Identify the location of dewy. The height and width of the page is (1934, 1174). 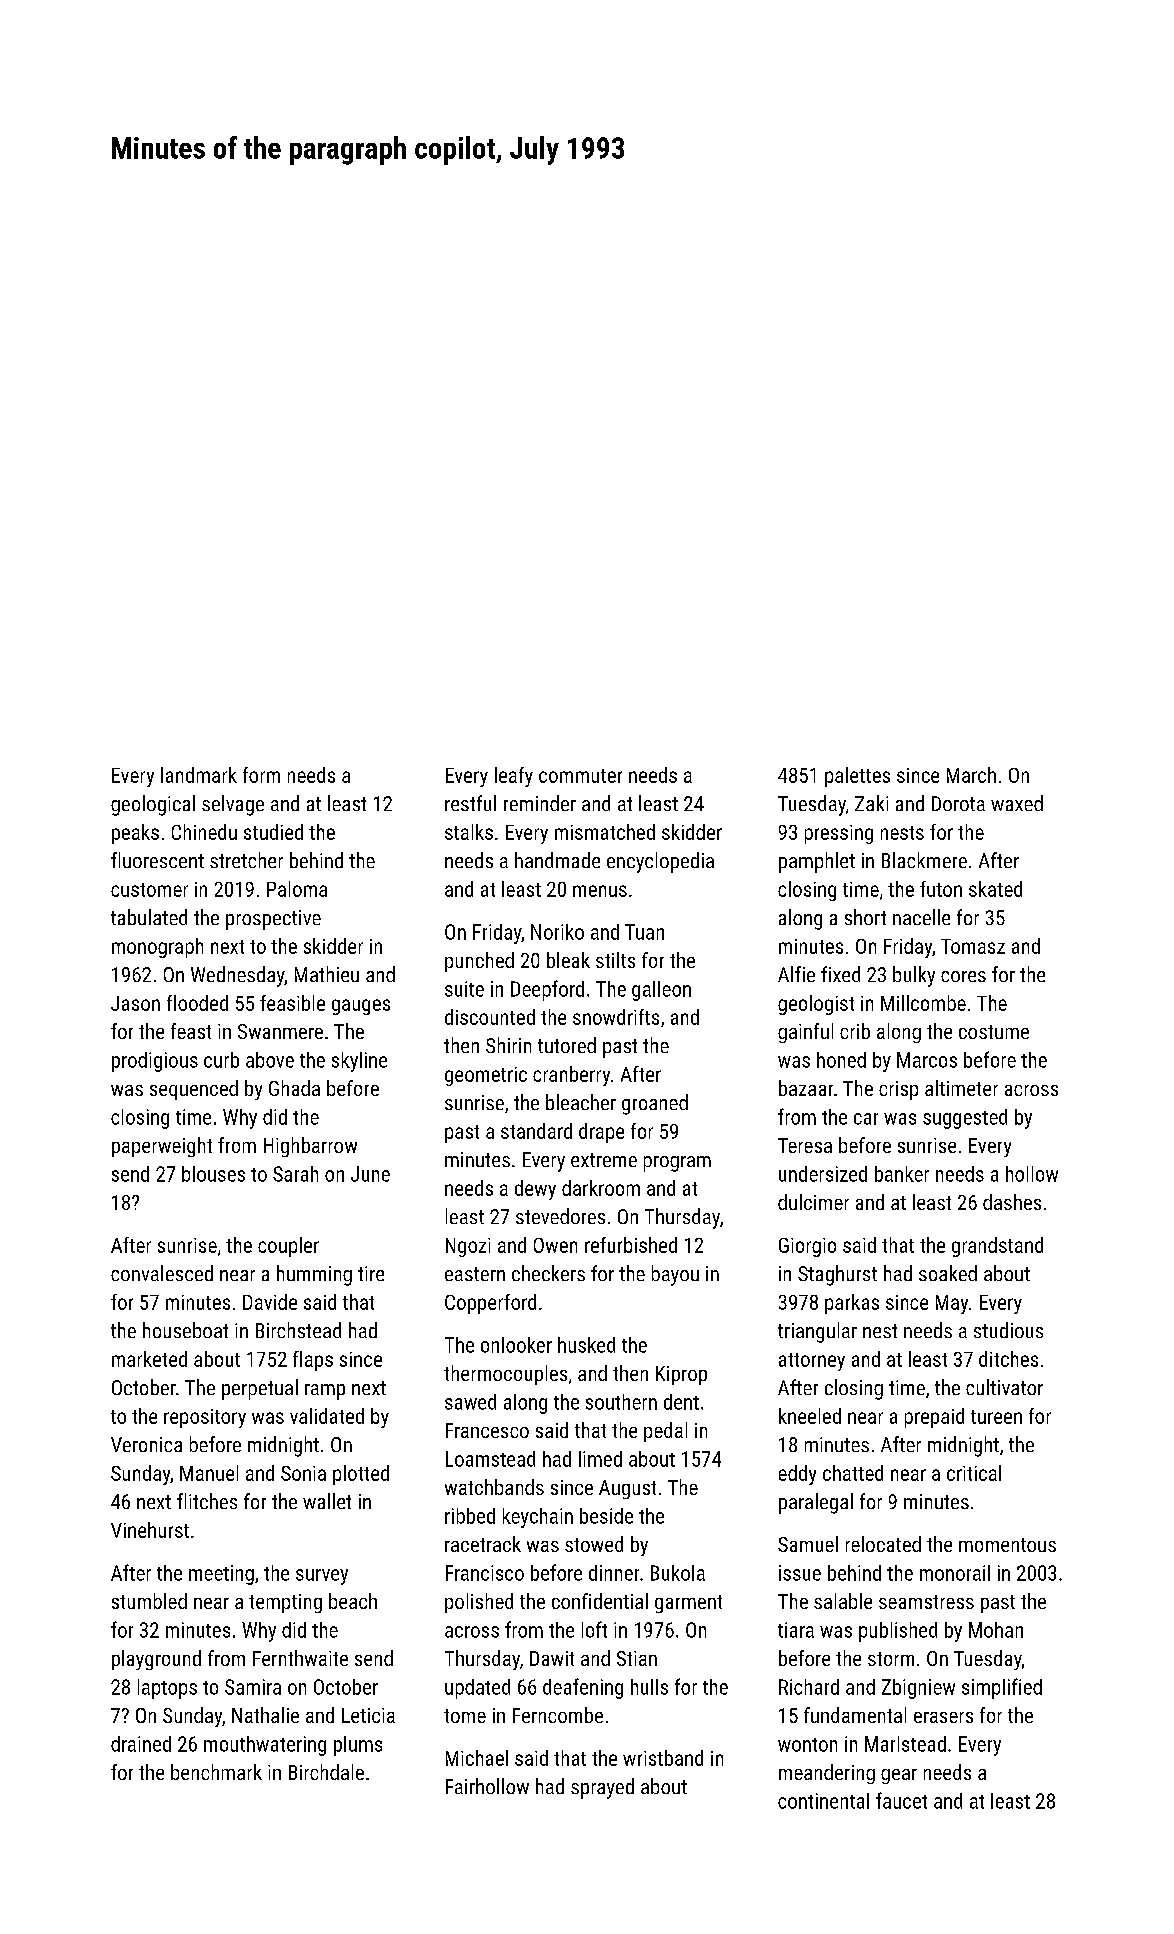
(535, 1190).
